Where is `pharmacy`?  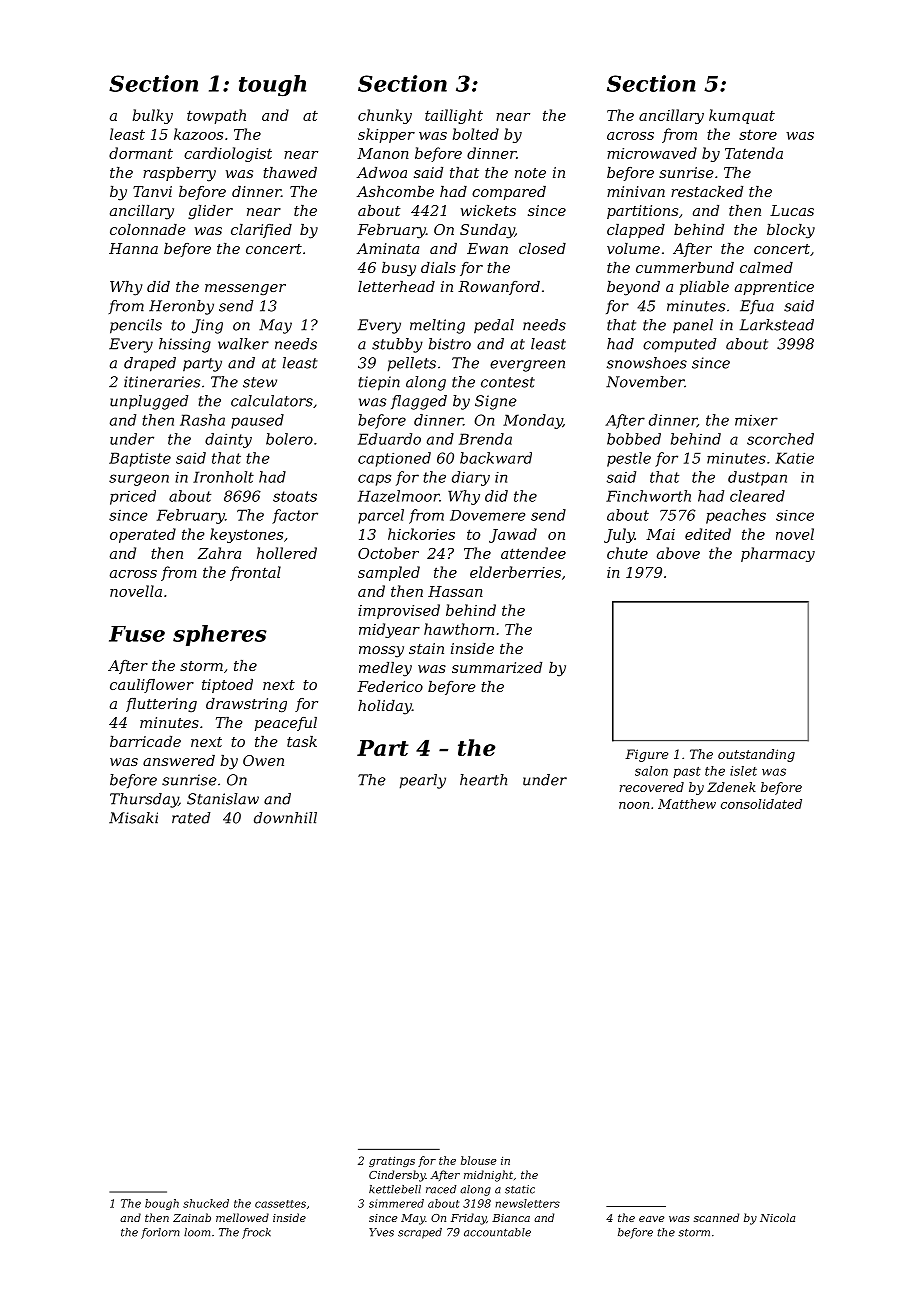 pharmacy is located at coordinates (778, 554).
